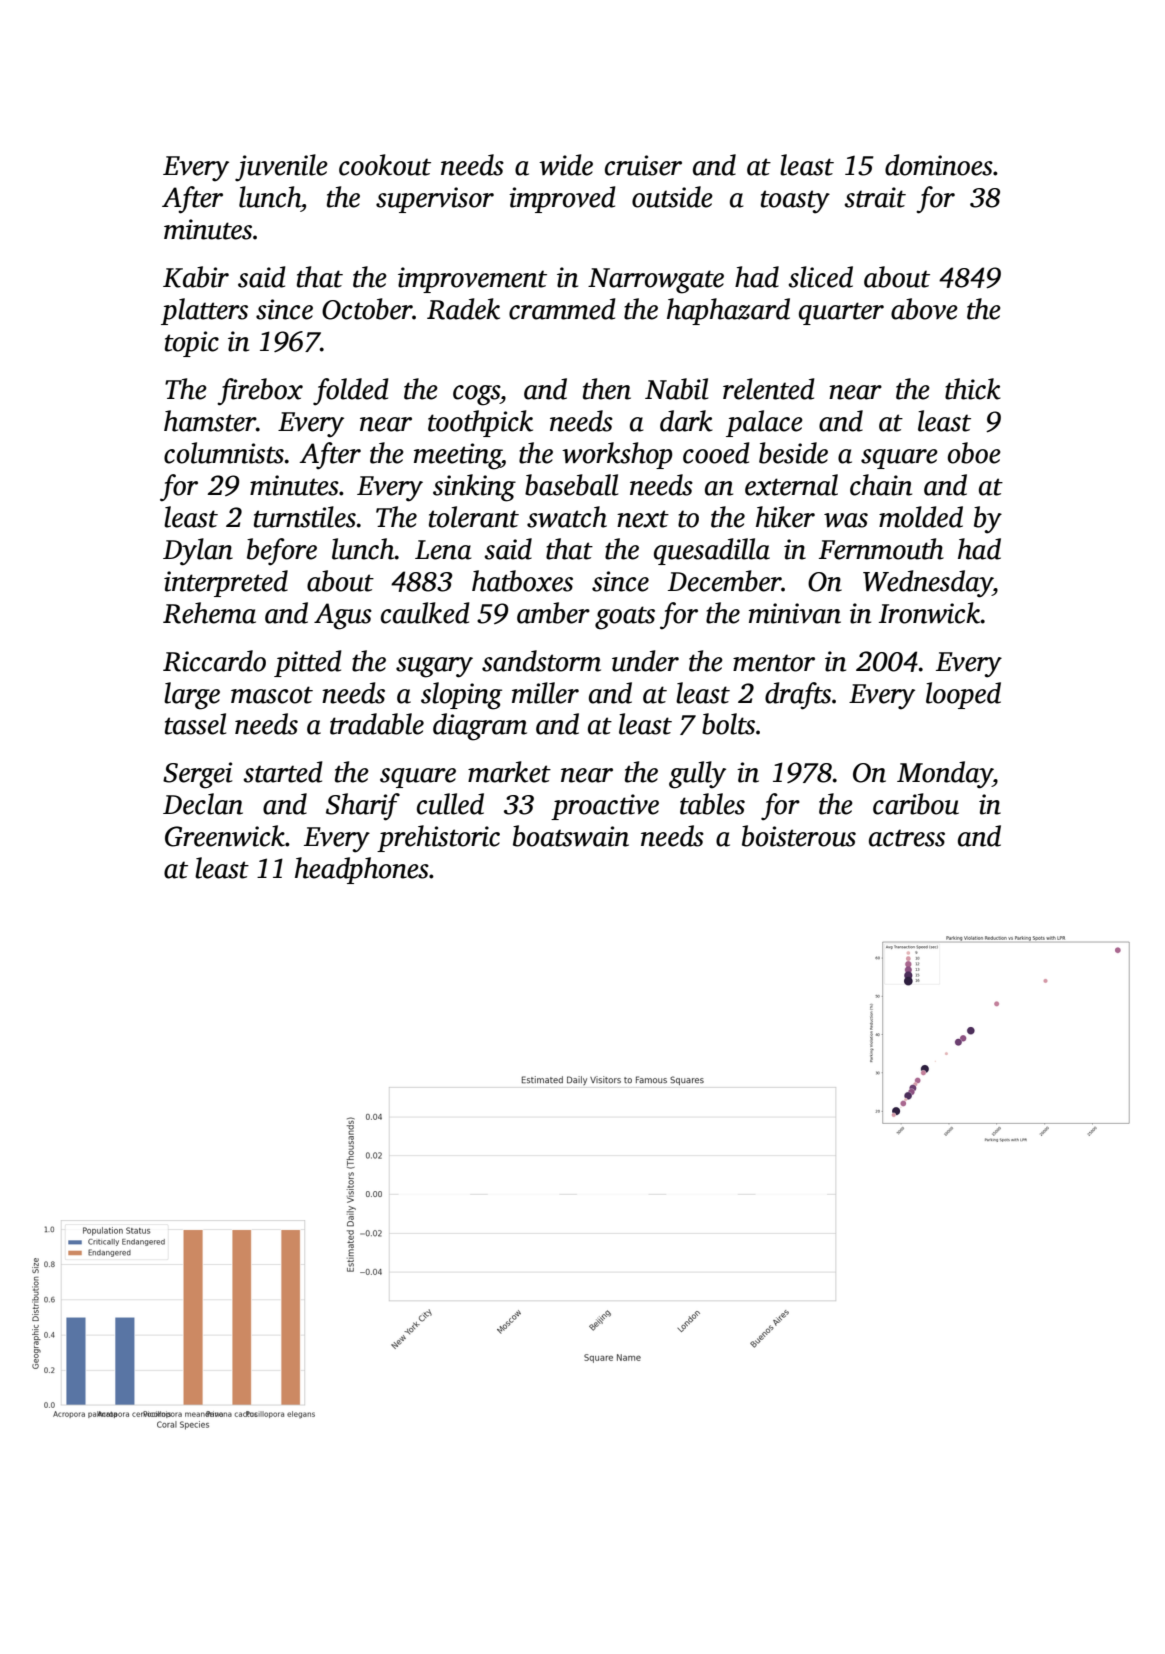 This screenshot has width=1165, height=1654. I want to click on hiker, so click(785, 517).
